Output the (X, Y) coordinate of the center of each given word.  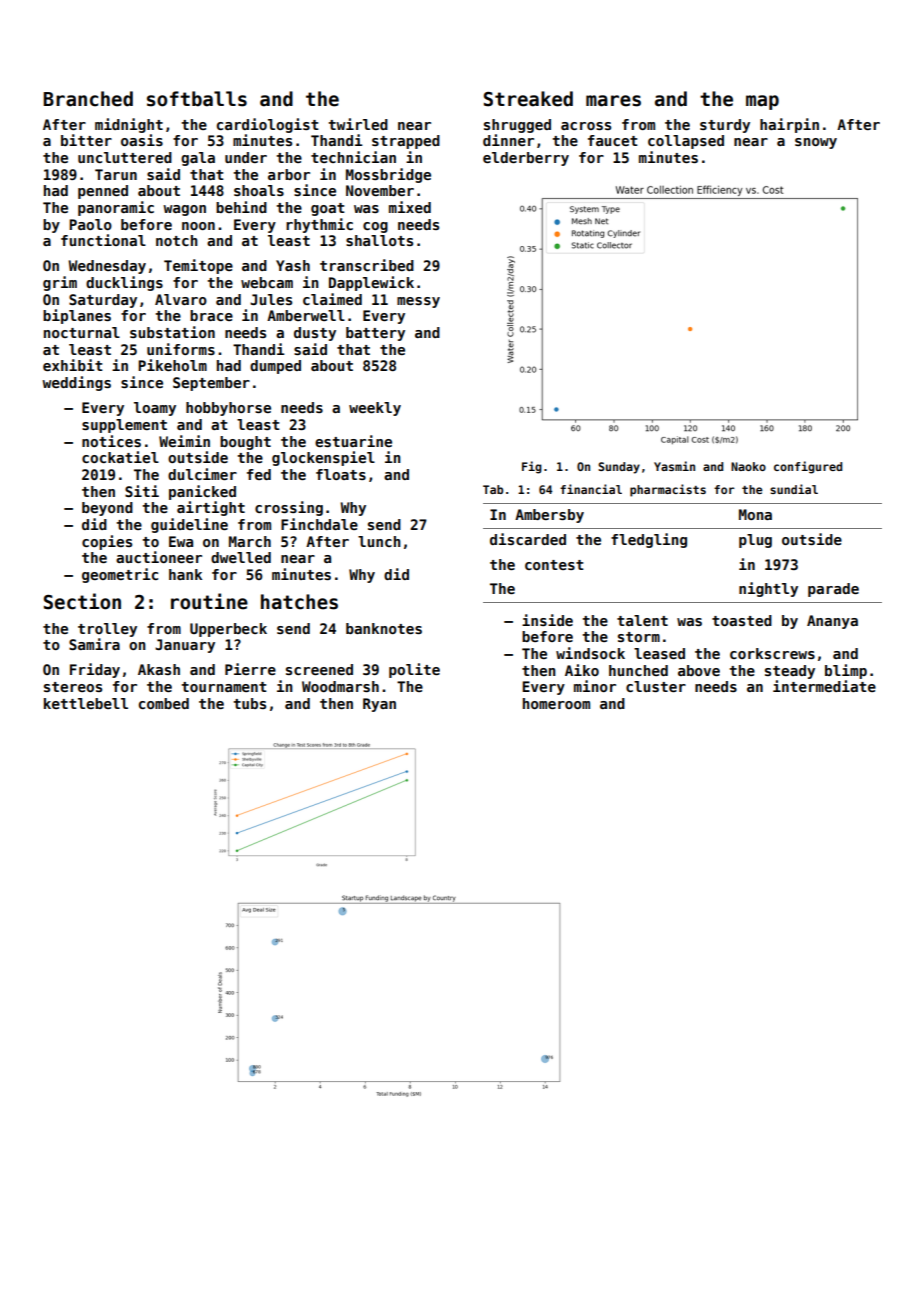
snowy (816, 143)
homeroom (556, 703)
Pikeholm (172, 365)
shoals (259, 190)
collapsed (686, 142)
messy (418, 302)
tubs (249, 703)
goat (328, 209)
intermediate (824, 686)
